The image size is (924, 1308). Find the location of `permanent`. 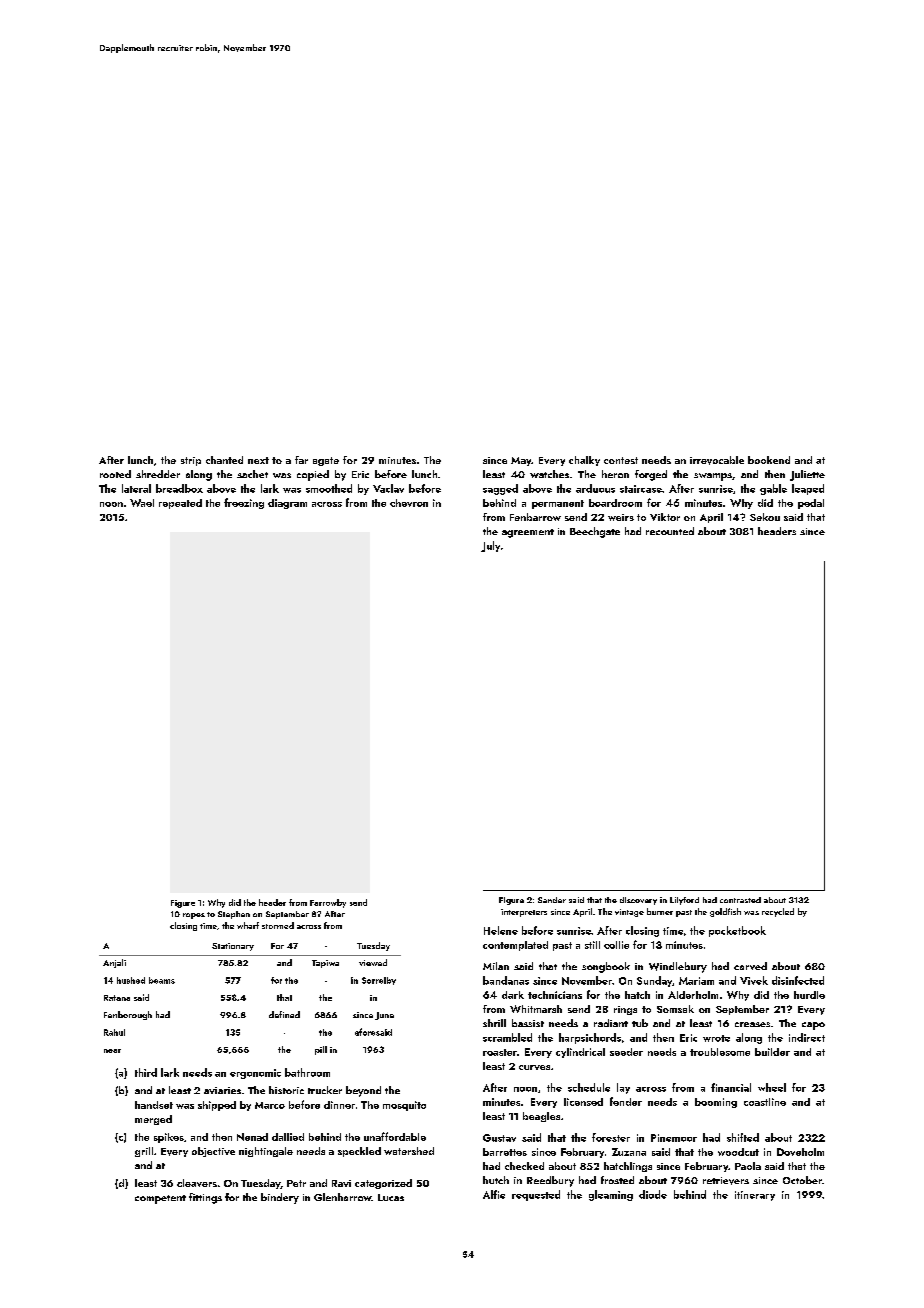

permanent is located at coordinates (558, 504).
